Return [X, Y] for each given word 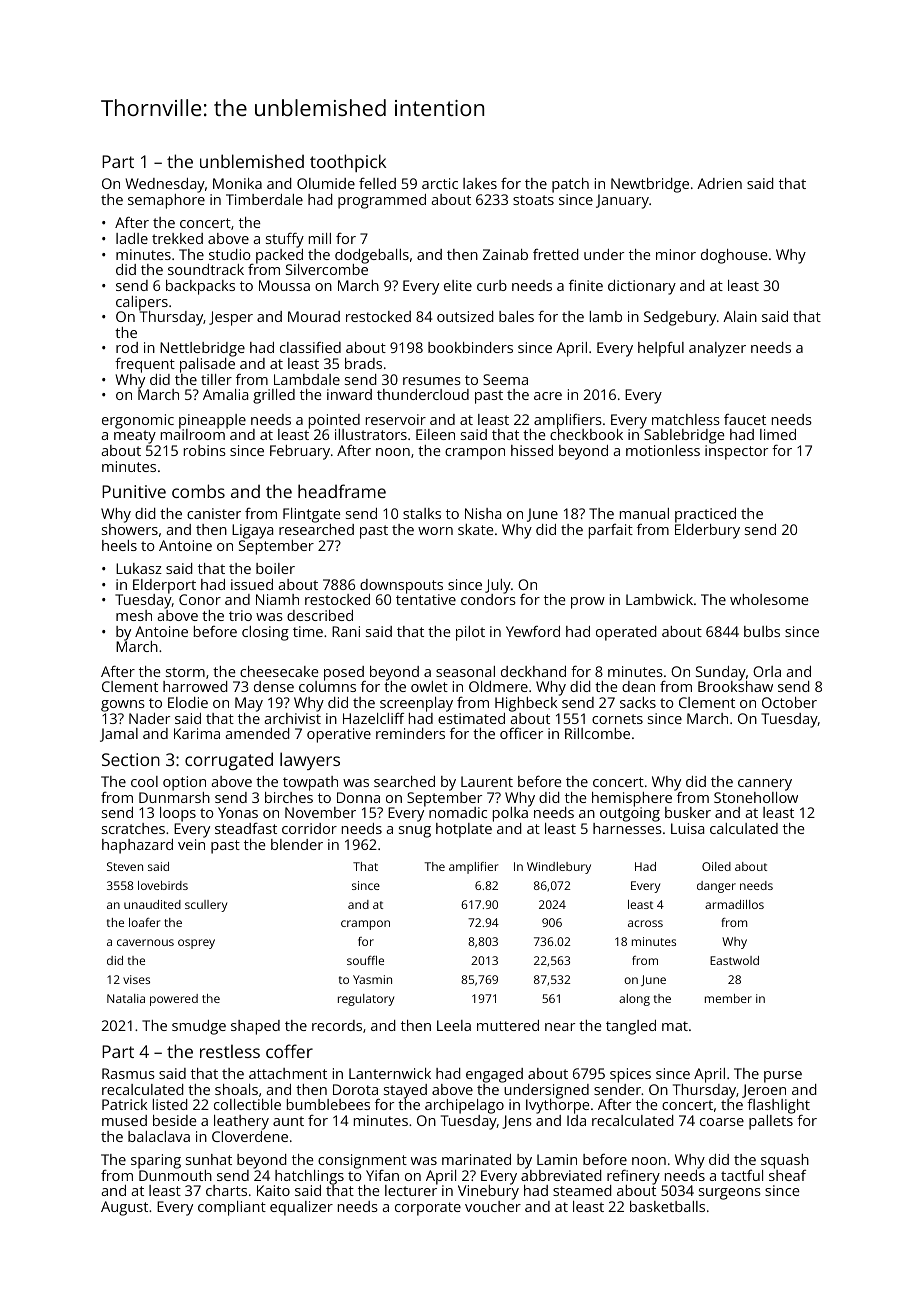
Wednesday [165, 185]
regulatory [366, 1000]
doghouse [734, 256]
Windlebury [559, 868]
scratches [133, 828]
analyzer [717, 349]
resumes [432, 381]
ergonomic [138, 421]
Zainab [505, 254]
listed [170, 1104]
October [789, 702]
